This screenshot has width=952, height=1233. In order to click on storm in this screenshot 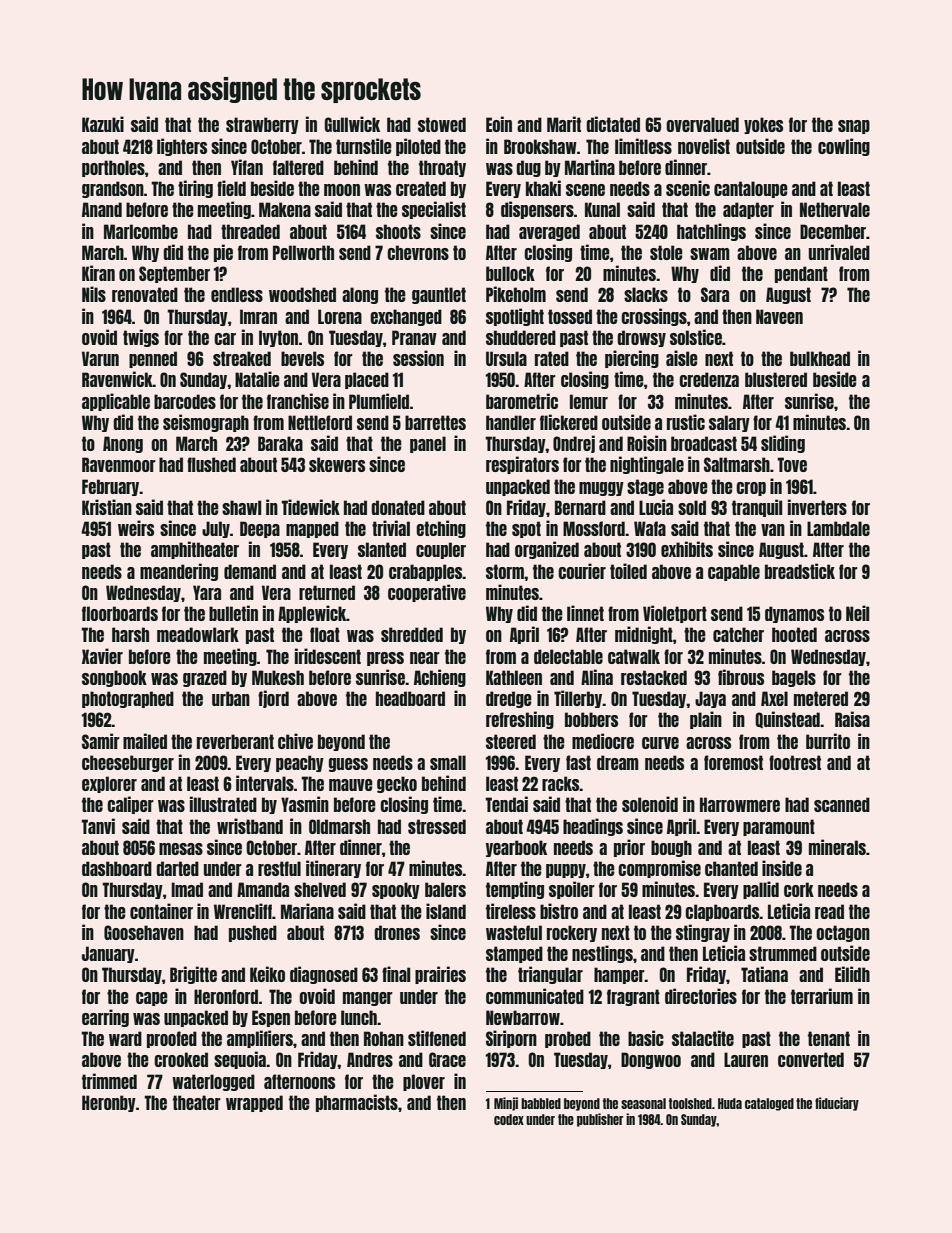, I will do `click(505, 571)`.
